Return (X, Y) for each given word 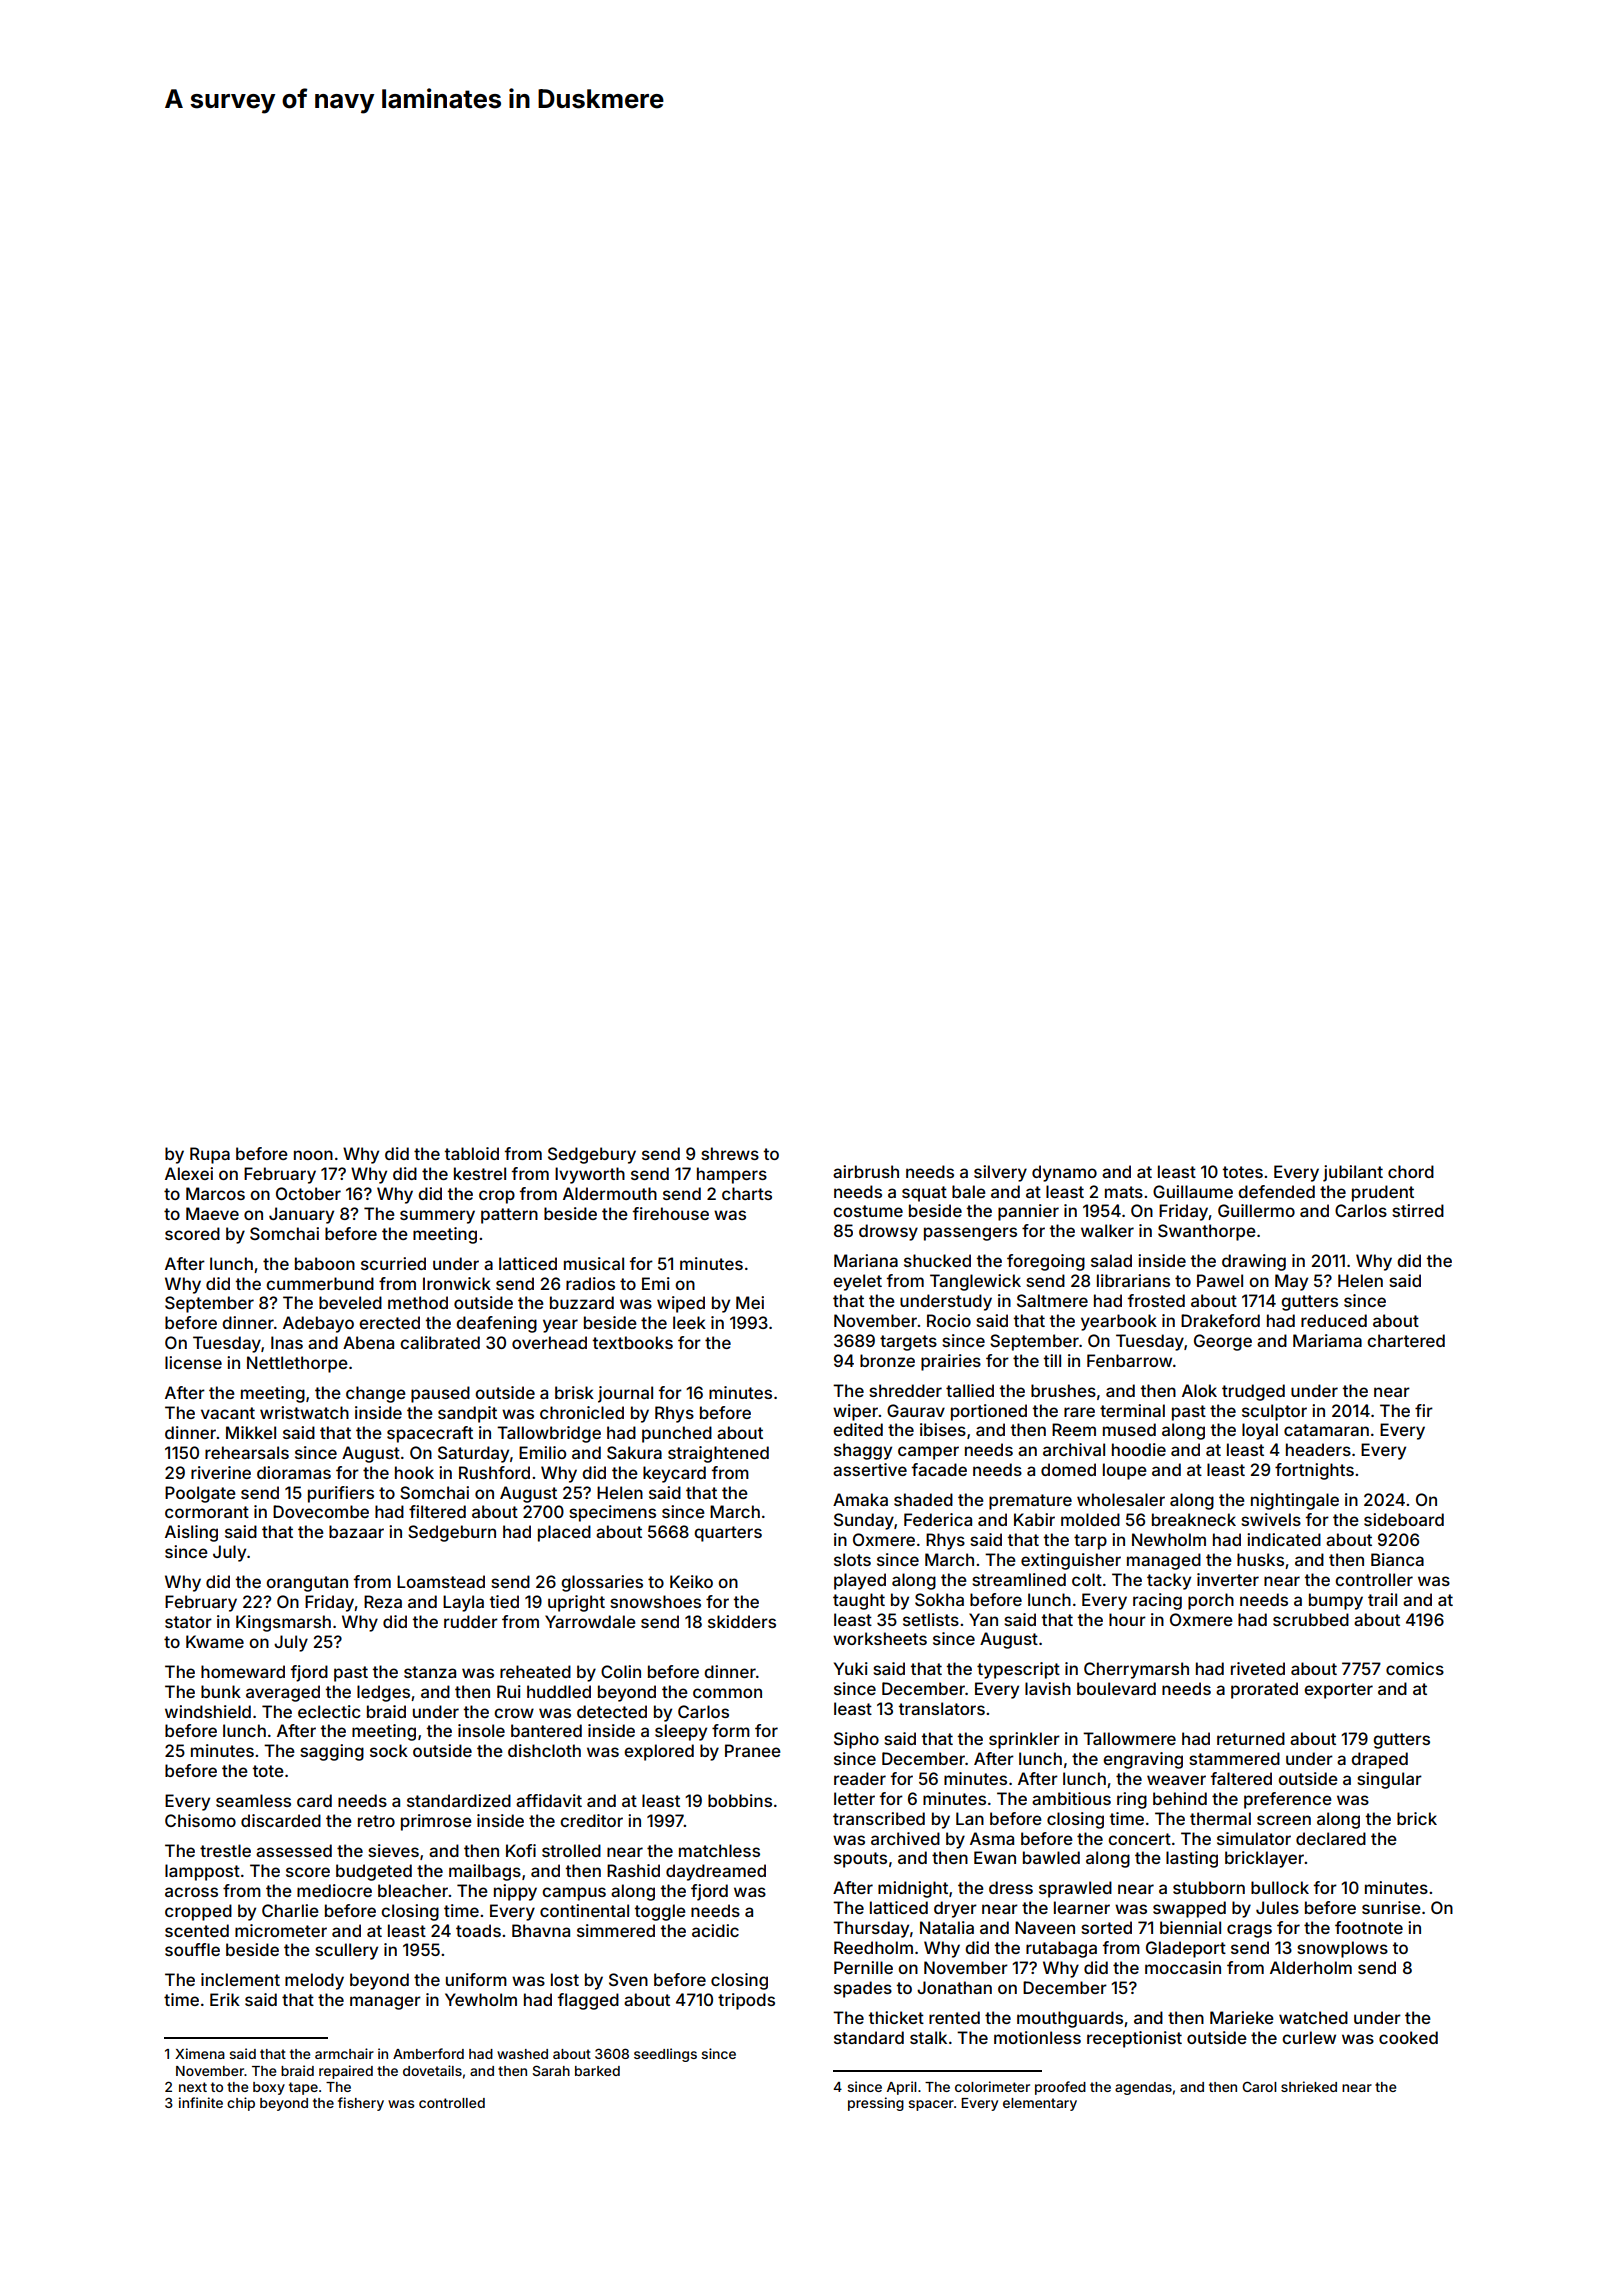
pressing (876, 2104)
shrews (730, 1153)
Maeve (212, 1213)
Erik (225, 1999)
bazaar (356, 1531)
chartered (1406, 1340)
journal (625, 1394)
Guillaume (1193, 1191)
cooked (1408, 2037)
